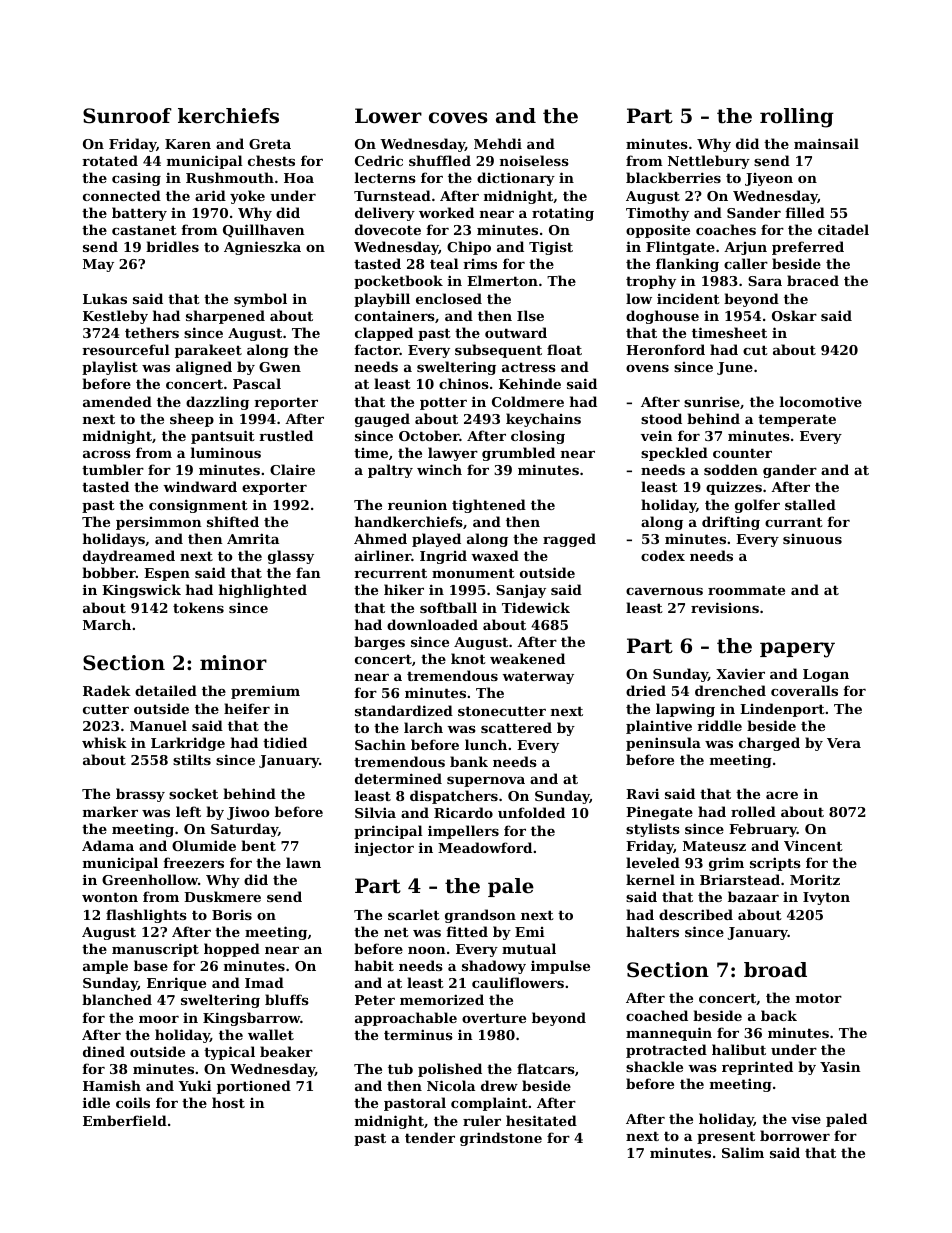 The width and height of the screenshot is (952, 1233). Describe the element at coordinates (840, 1067) in the screenshot. I see `Yasin` at that location.
